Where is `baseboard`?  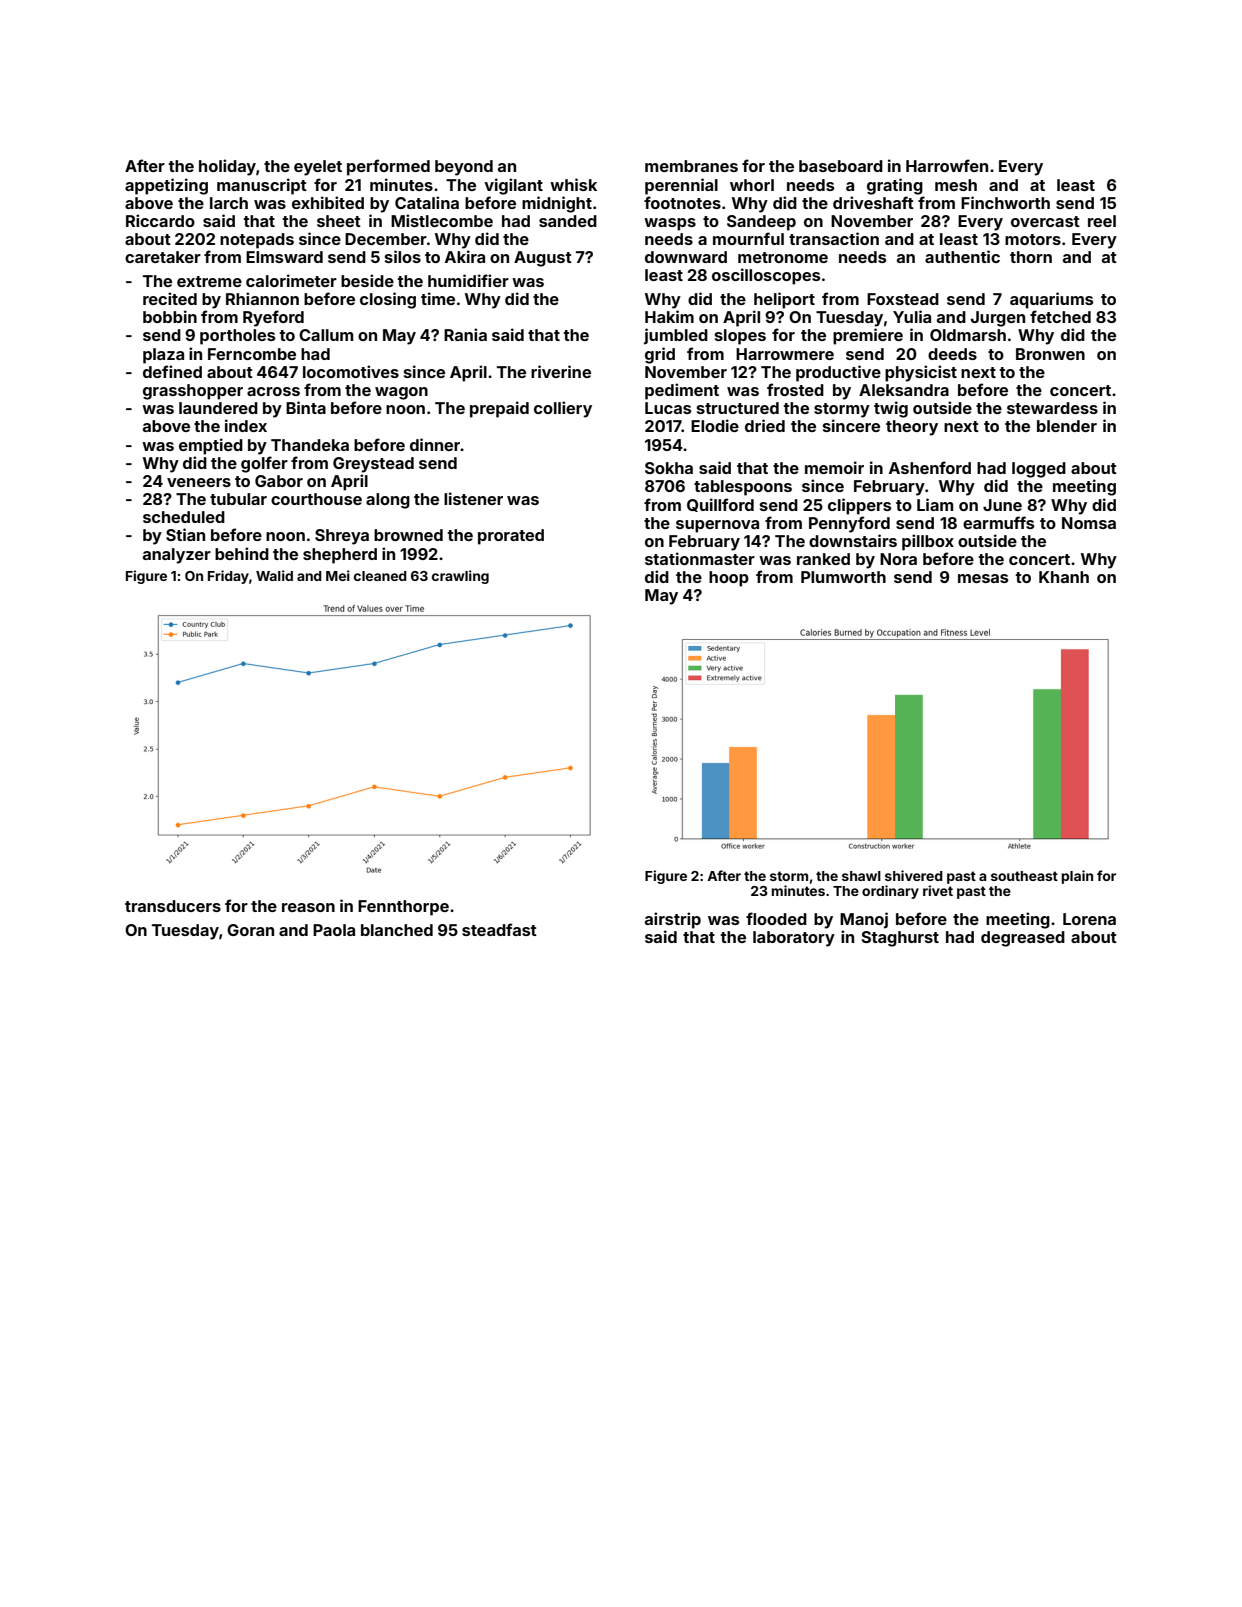 baseboard is located at coordinates (841, 166).
